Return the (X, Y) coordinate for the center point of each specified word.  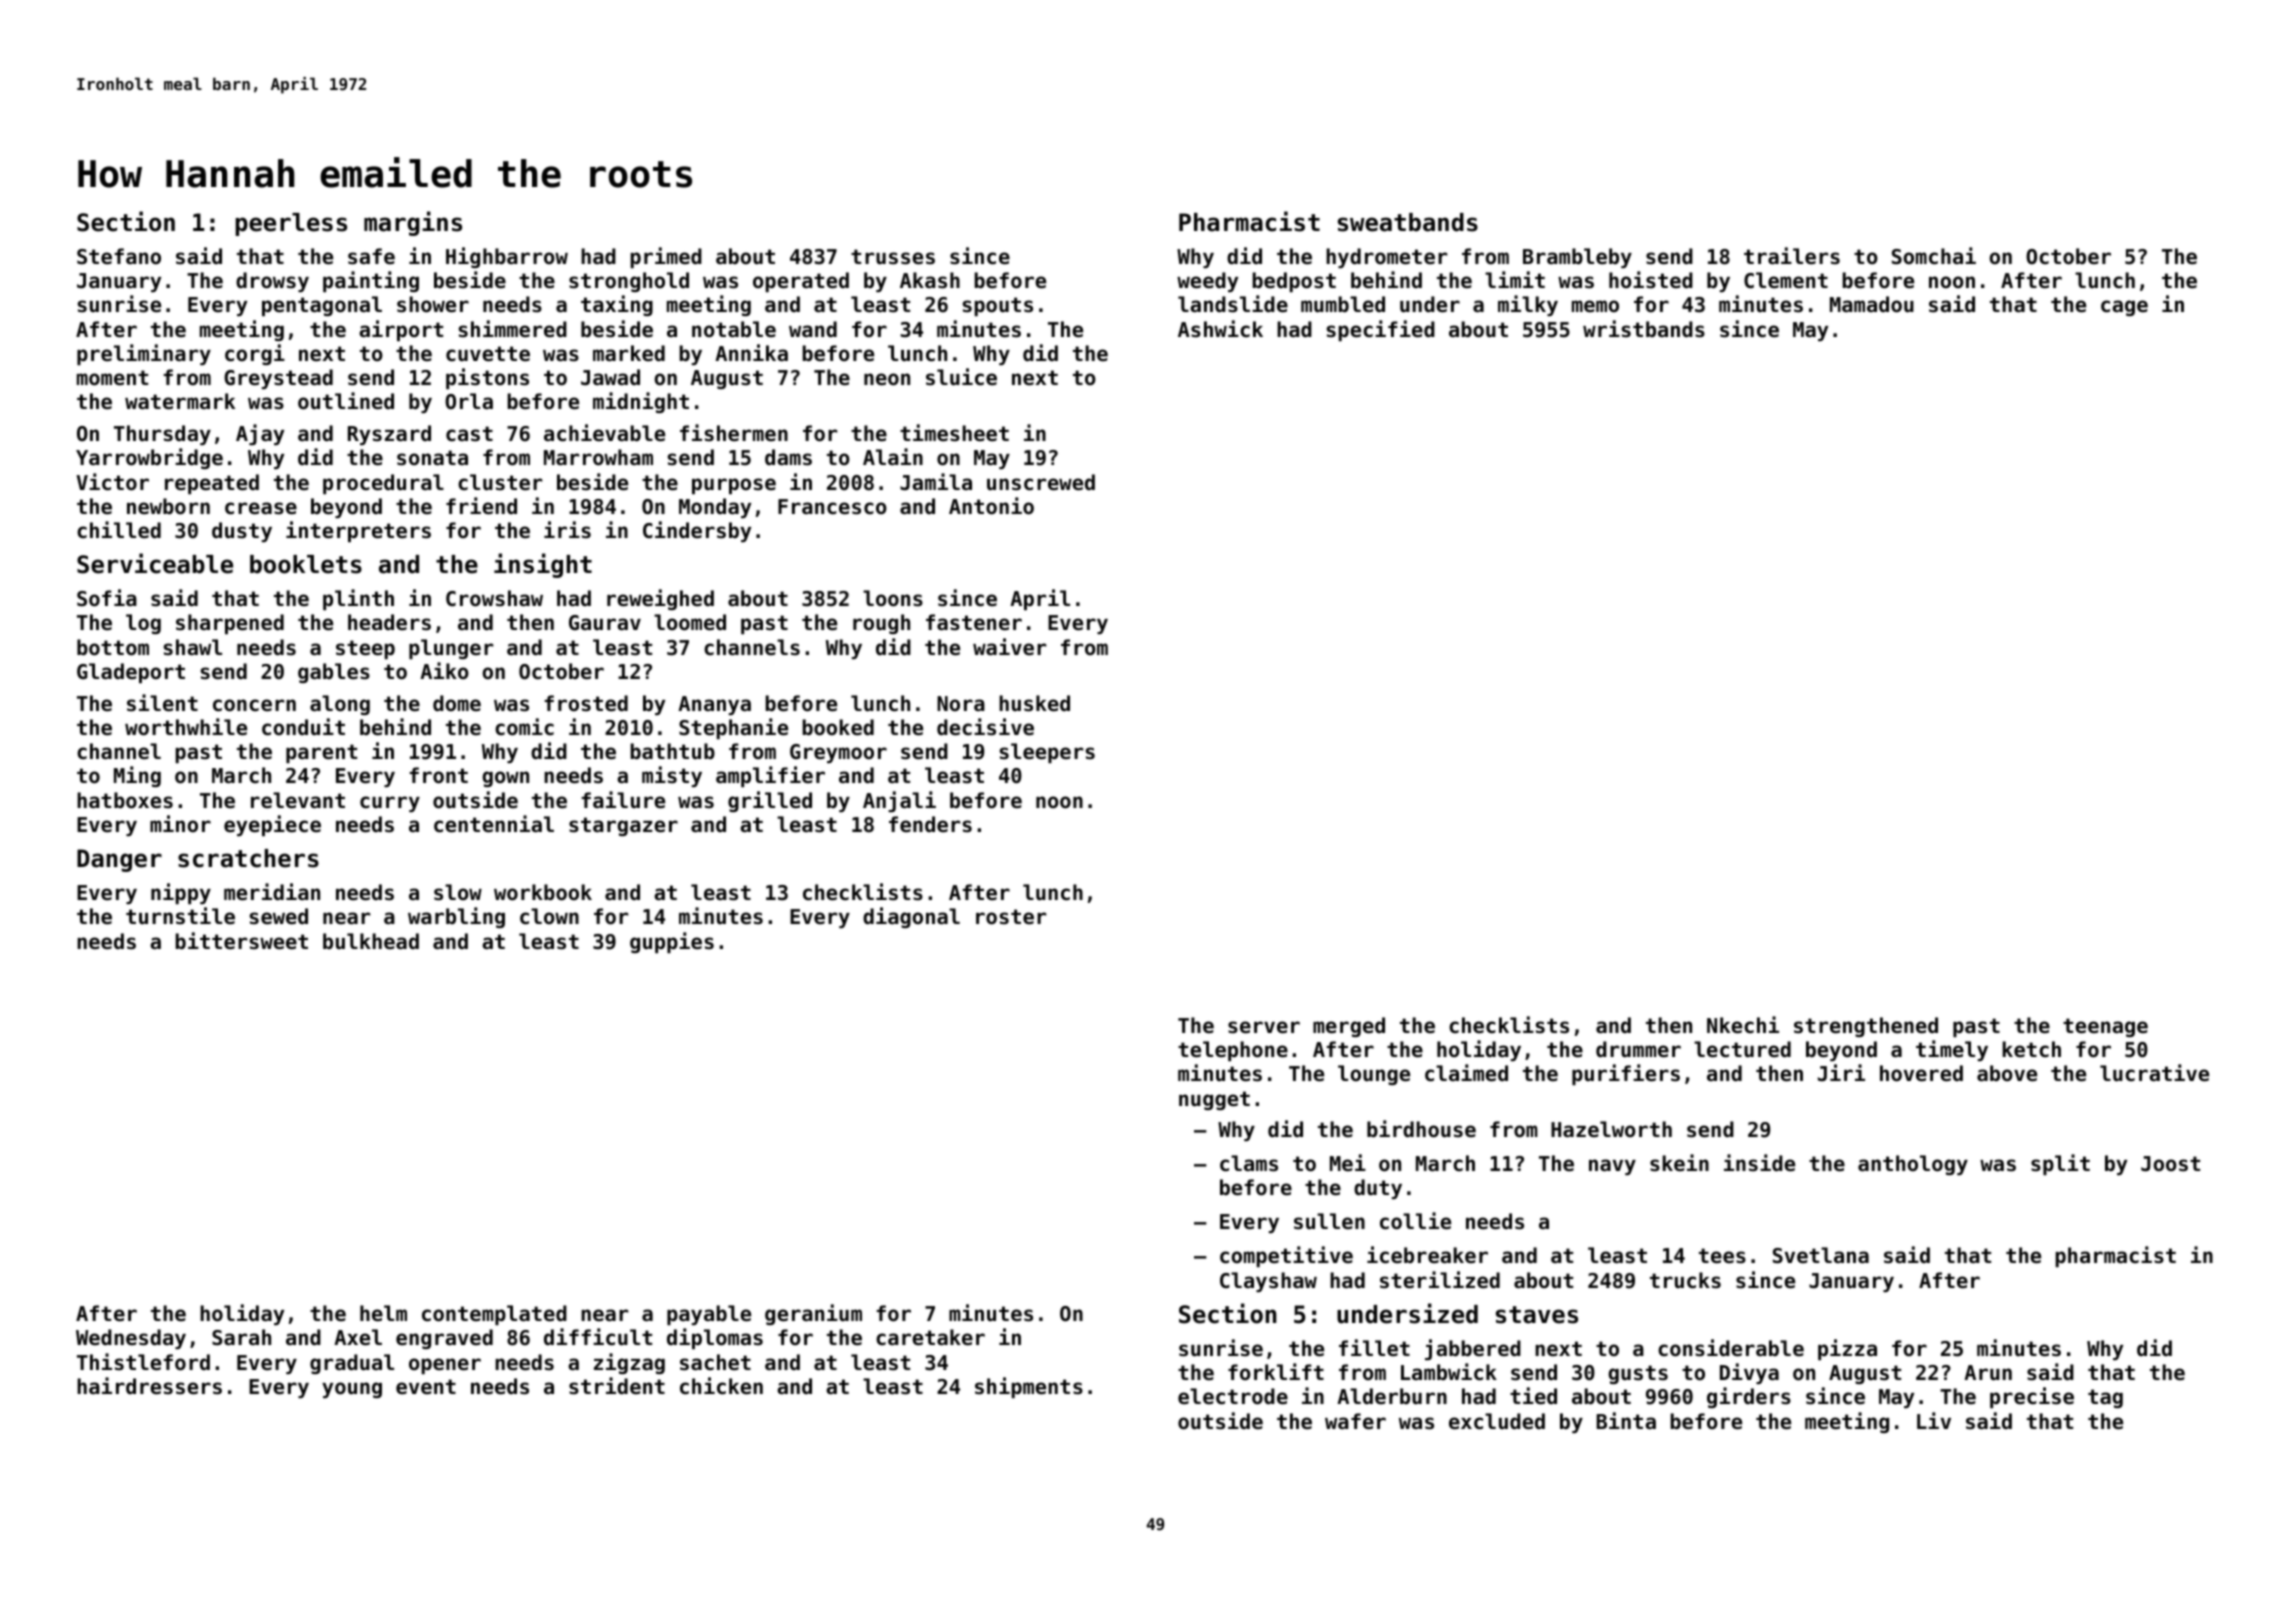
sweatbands (1408, 222)
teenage (2105, 1027)
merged (1349, 1027)
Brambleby (1577, 258)
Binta (1626, 1420)
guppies (672, 942)
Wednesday (131, 1339)
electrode (1233, 1396)
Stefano (119, 256)
